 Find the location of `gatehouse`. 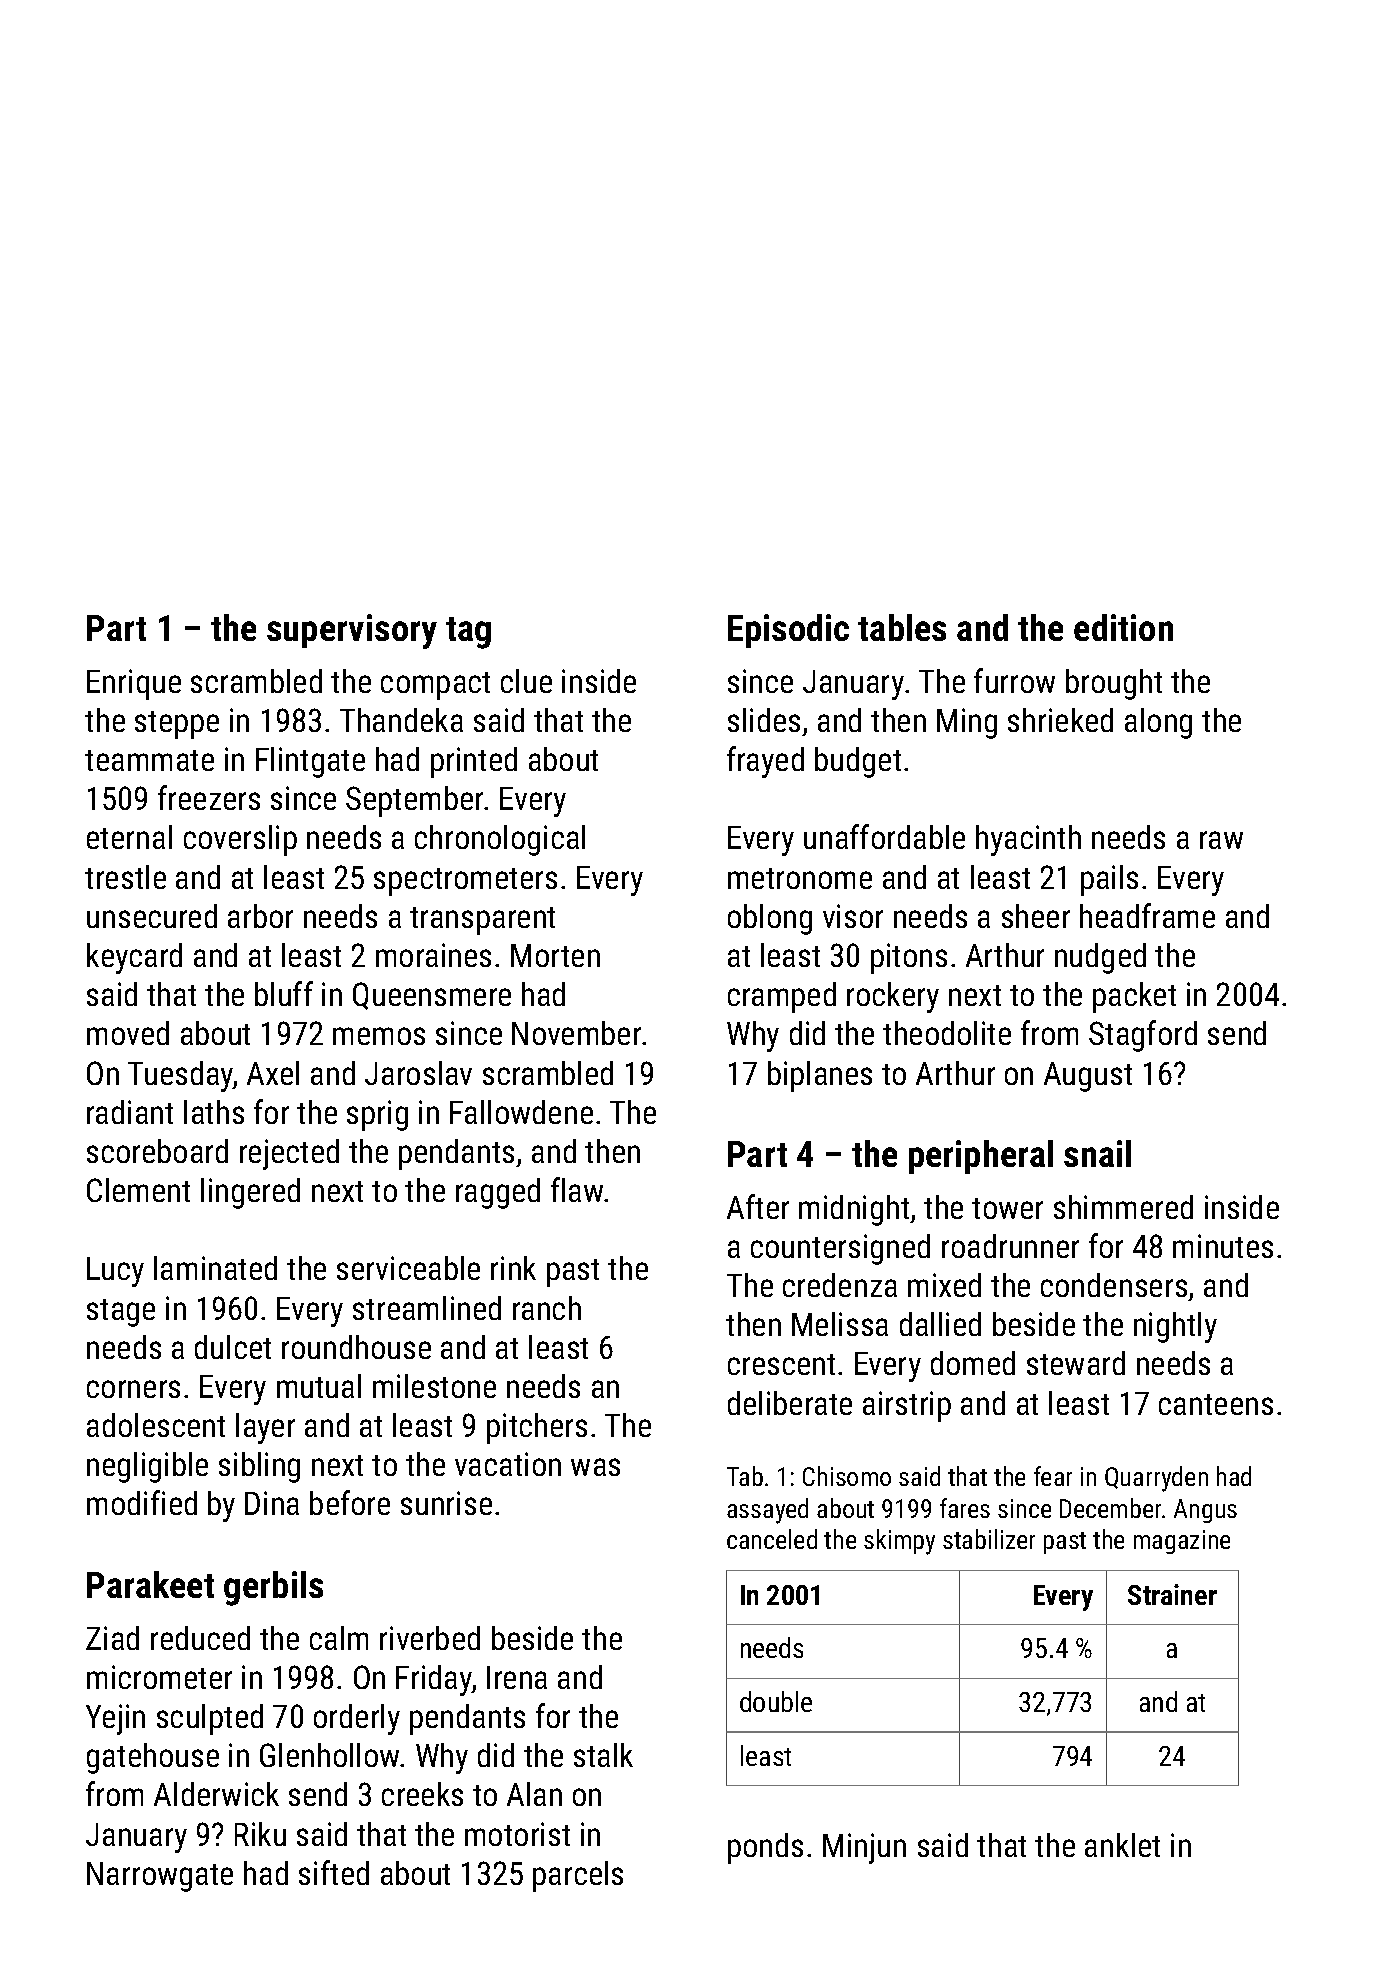

gatehouse is located at coordinates (153, 1758).
